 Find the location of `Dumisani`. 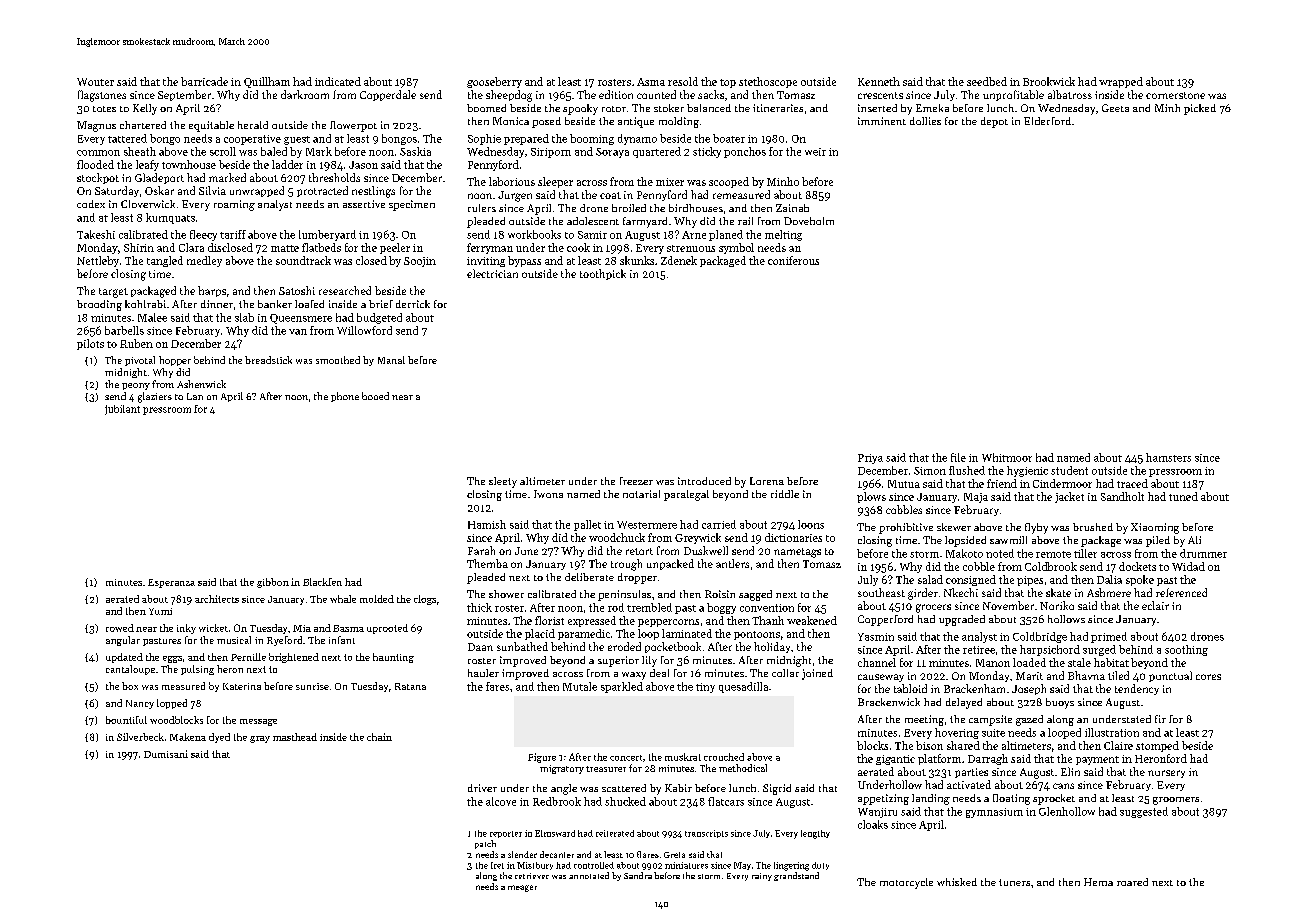

Dumisani is located at coordinates (166, 754).
